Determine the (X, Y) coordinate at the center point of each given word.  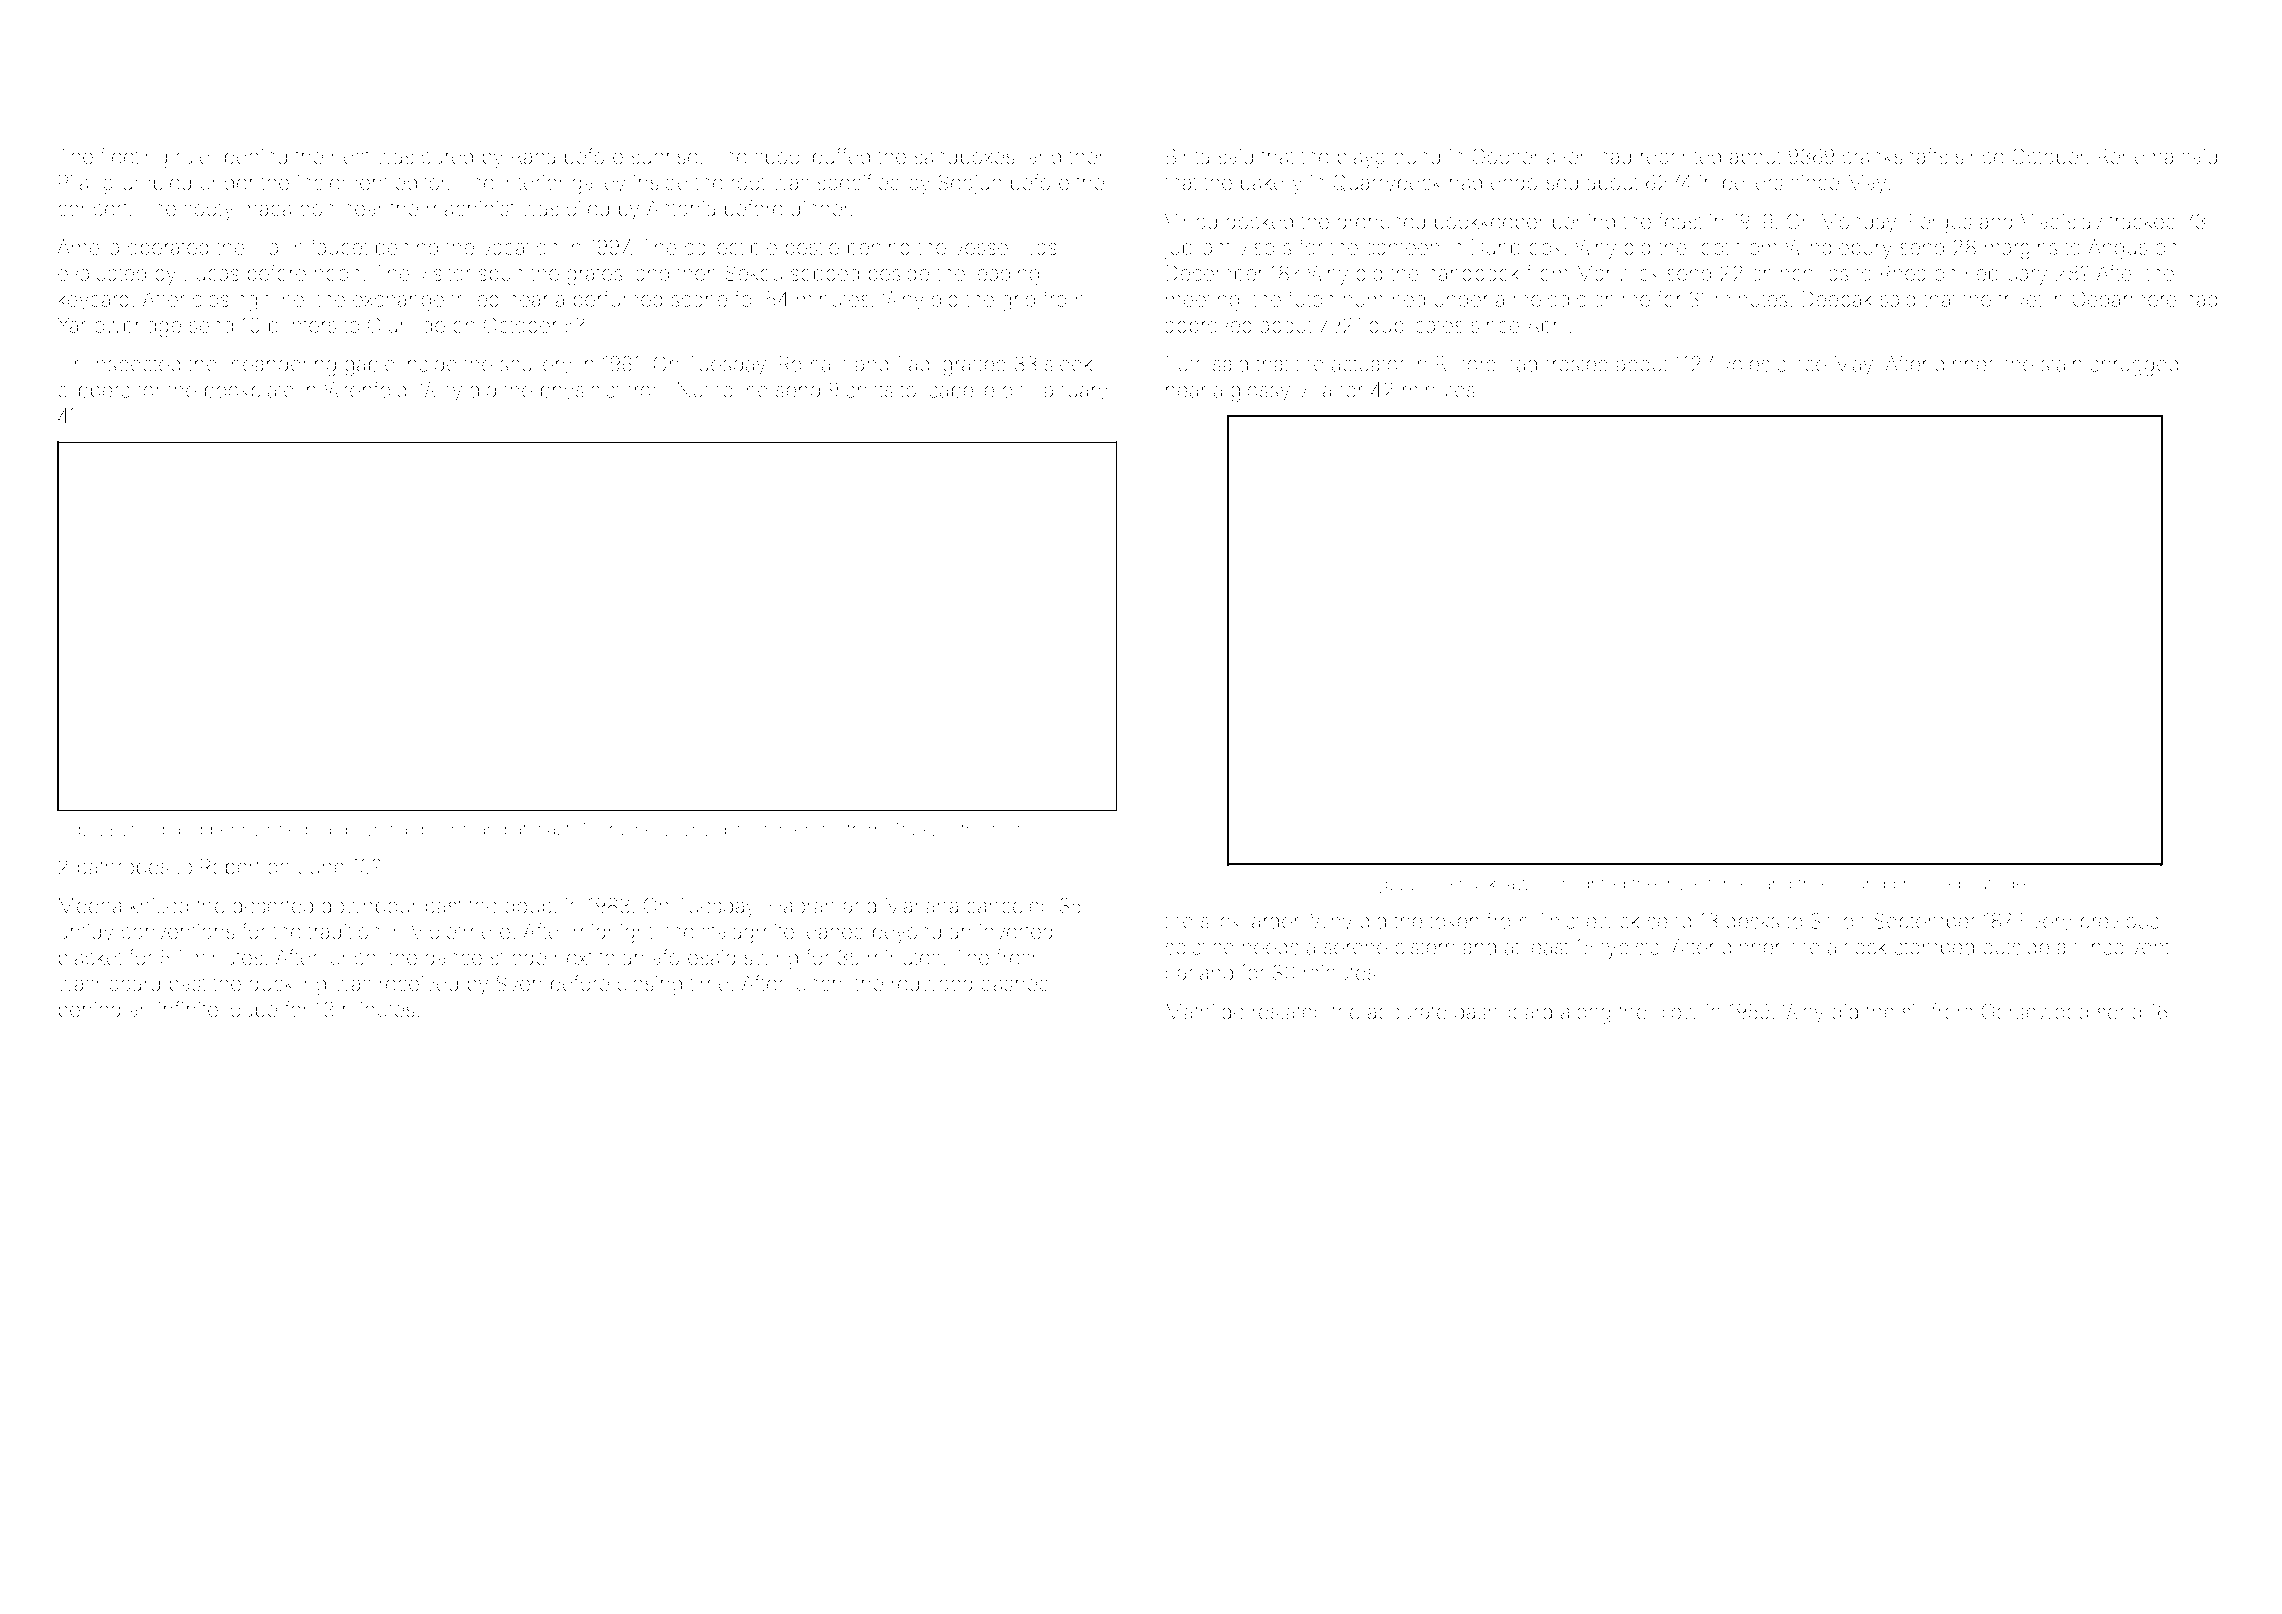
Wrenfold (365, 389)
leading (1006, 275)
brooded (1927, 883)
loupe (252, 1011)
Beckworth (932, 829)
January (1070, 392)
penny (235, 832)
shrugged (2134, 366)
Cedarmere (2125, 299)
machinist (471, 208)
